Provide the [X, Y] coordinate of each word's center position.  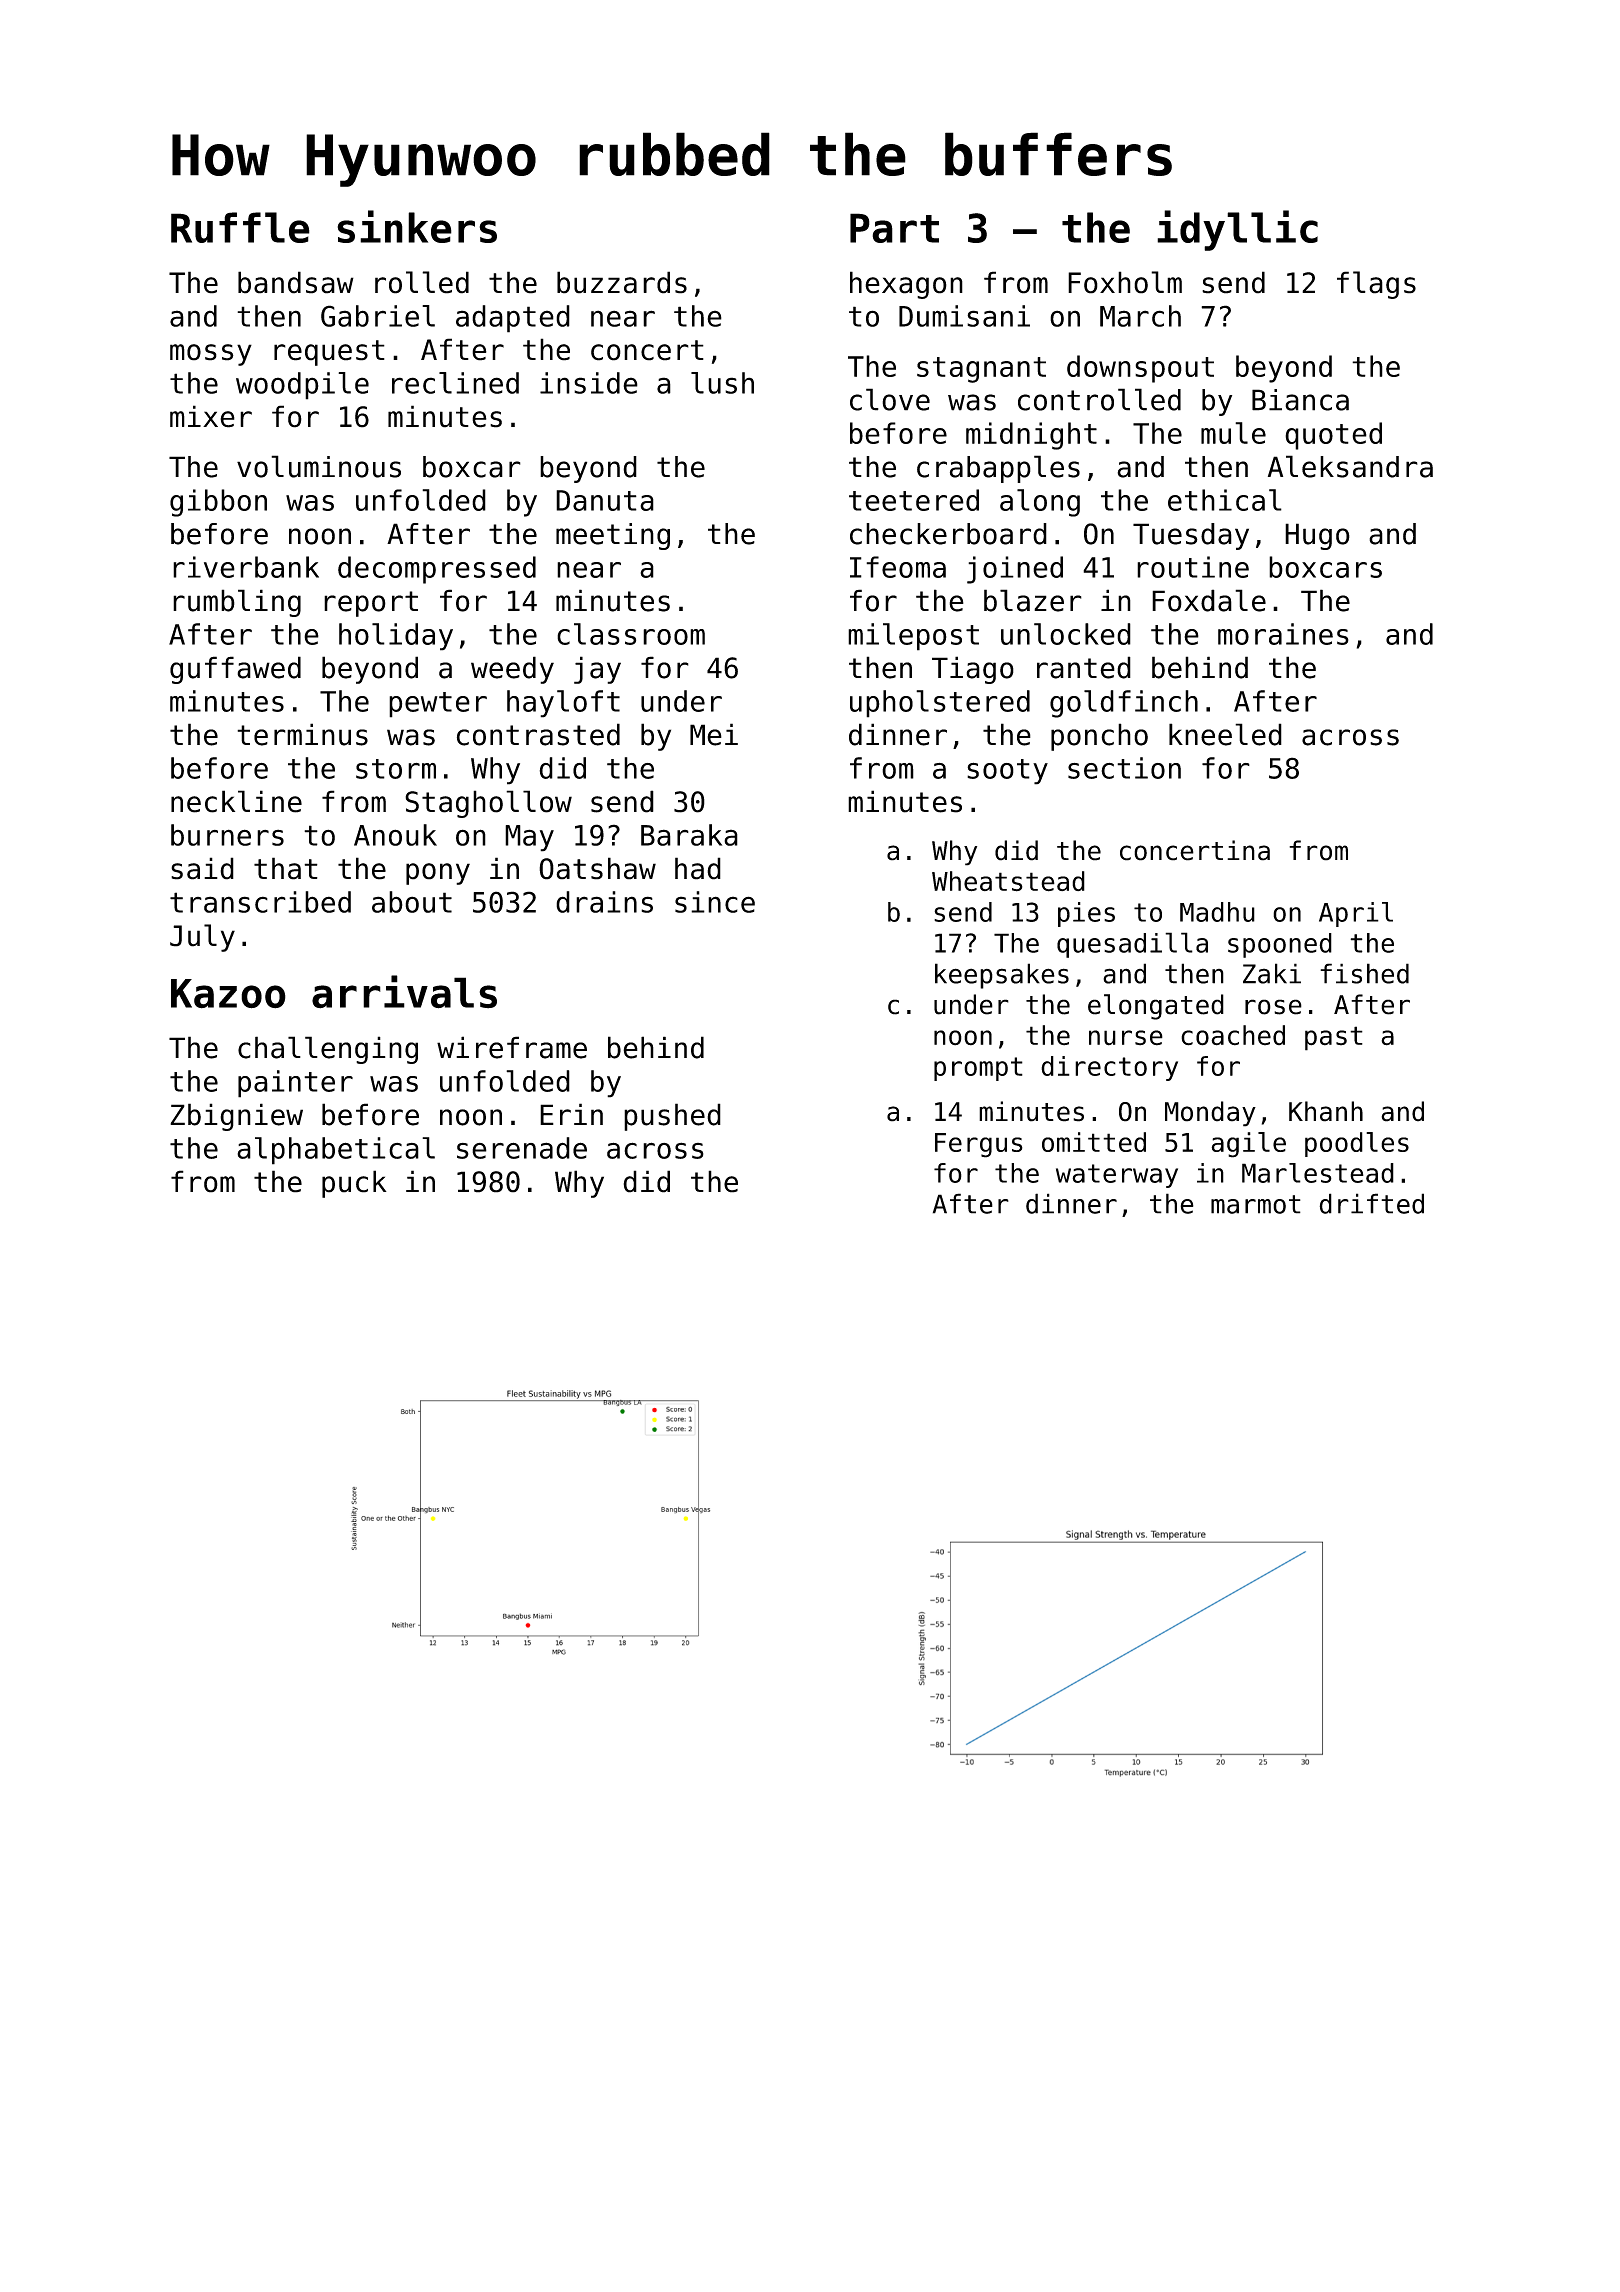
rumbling [237, 603]
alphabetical [336, 1151]
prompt [978, 1069]
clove [890, 399]
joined [1015, 570]
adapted [513, 319]
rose [1273, 1007]
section [1124, 768]
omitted [1094, 1142]
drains [604, 902]
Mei [714, 734]
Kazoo [228, 994]
